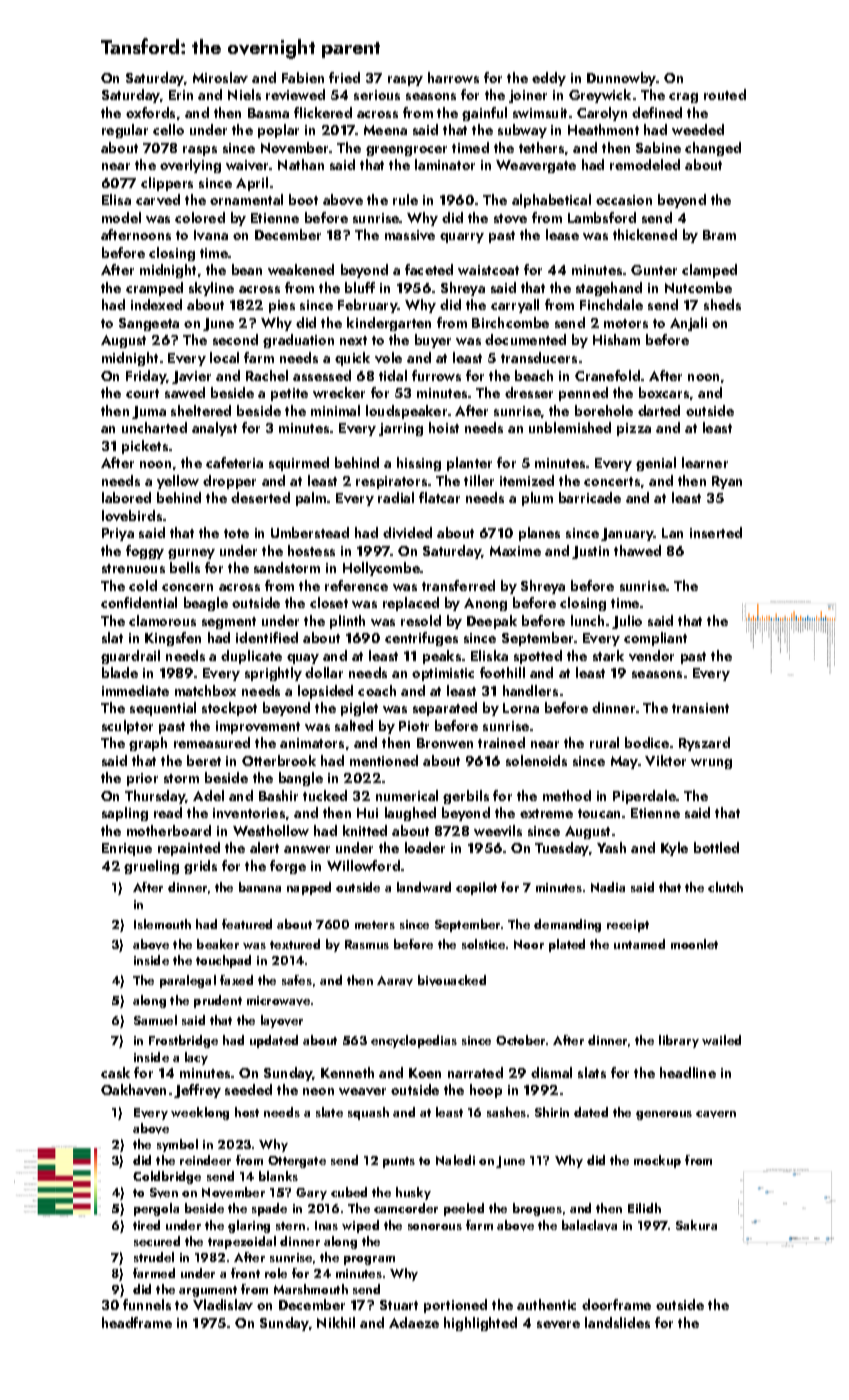 The image size is (849, 1400). Describe the element at coordinates (688, 324) in the screenshot. I see `Anjali` at that location.
